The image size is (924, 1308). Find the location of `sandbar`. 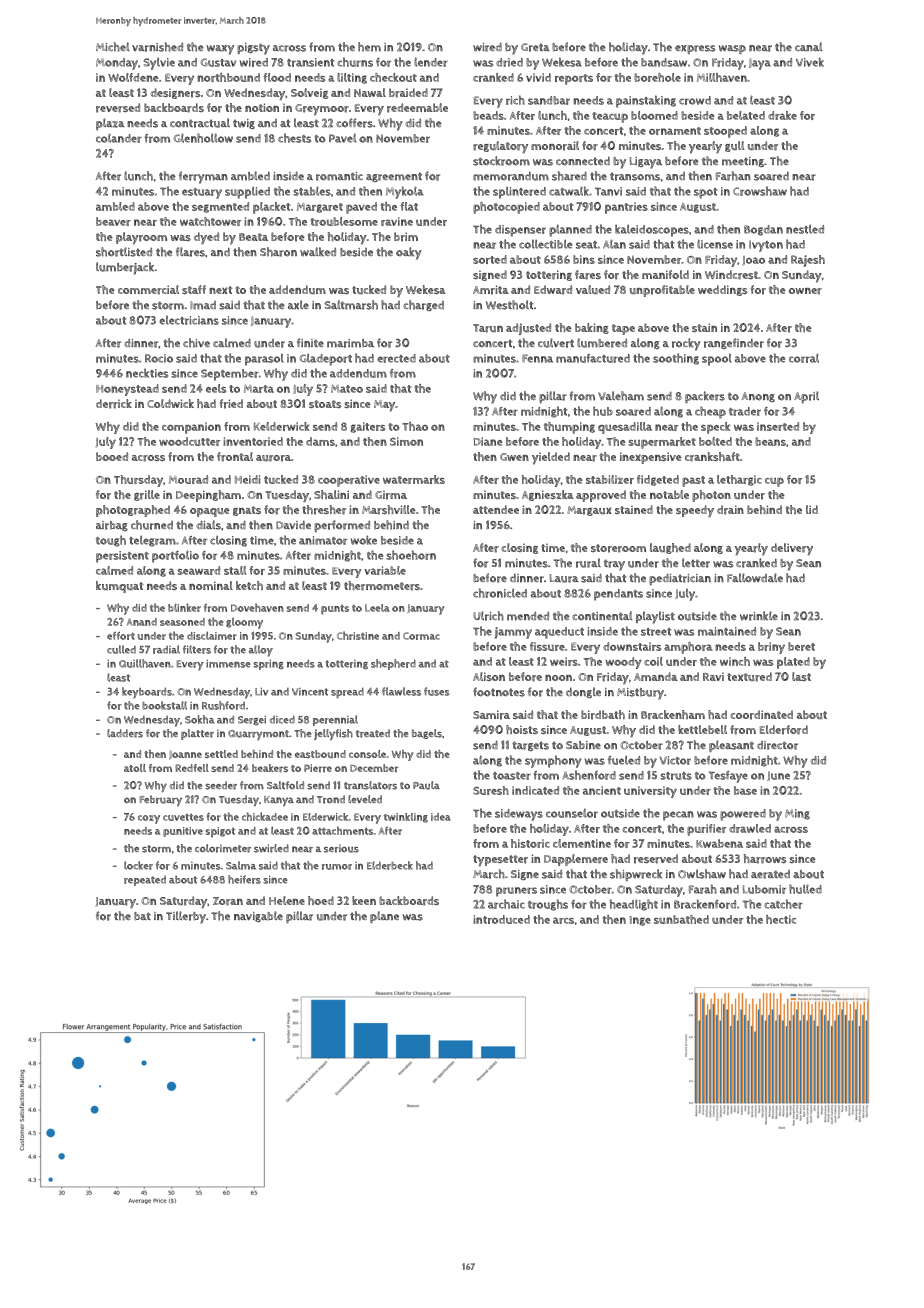

sandbar is located at coordinates (549, 100).
